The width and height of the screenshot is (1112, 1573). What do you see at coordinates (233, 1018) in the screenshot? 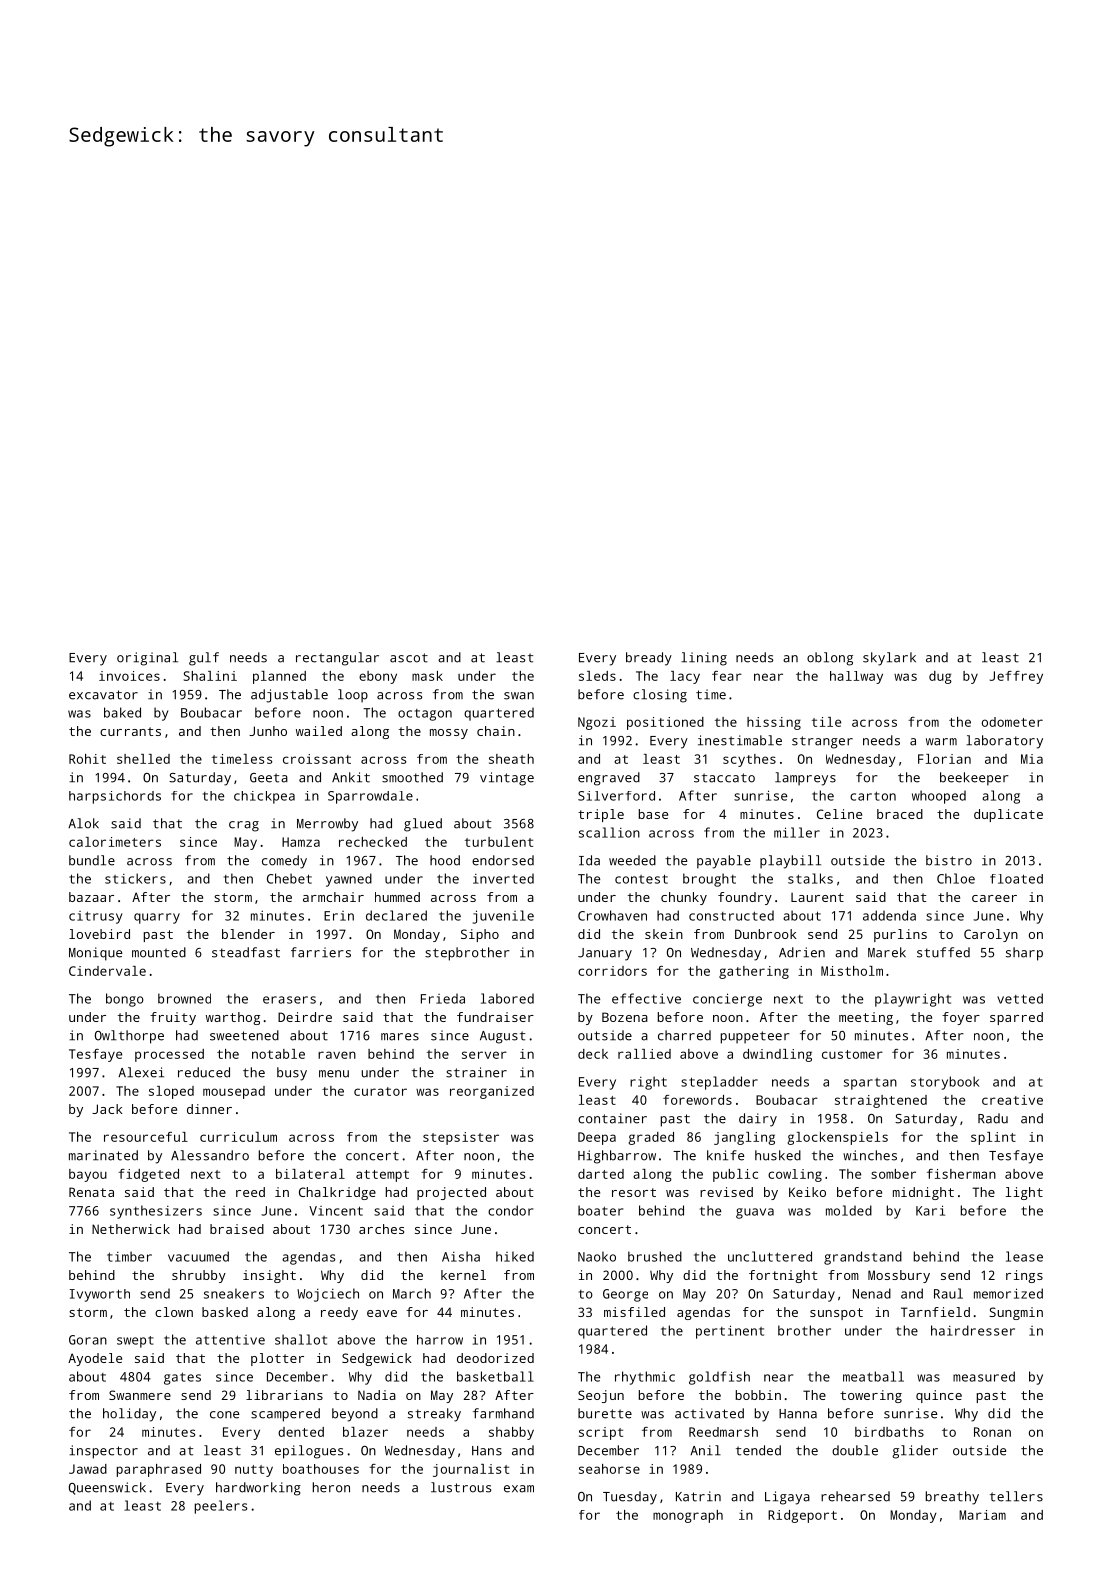
I see `warthog` at bounding box center [233, 1018].
